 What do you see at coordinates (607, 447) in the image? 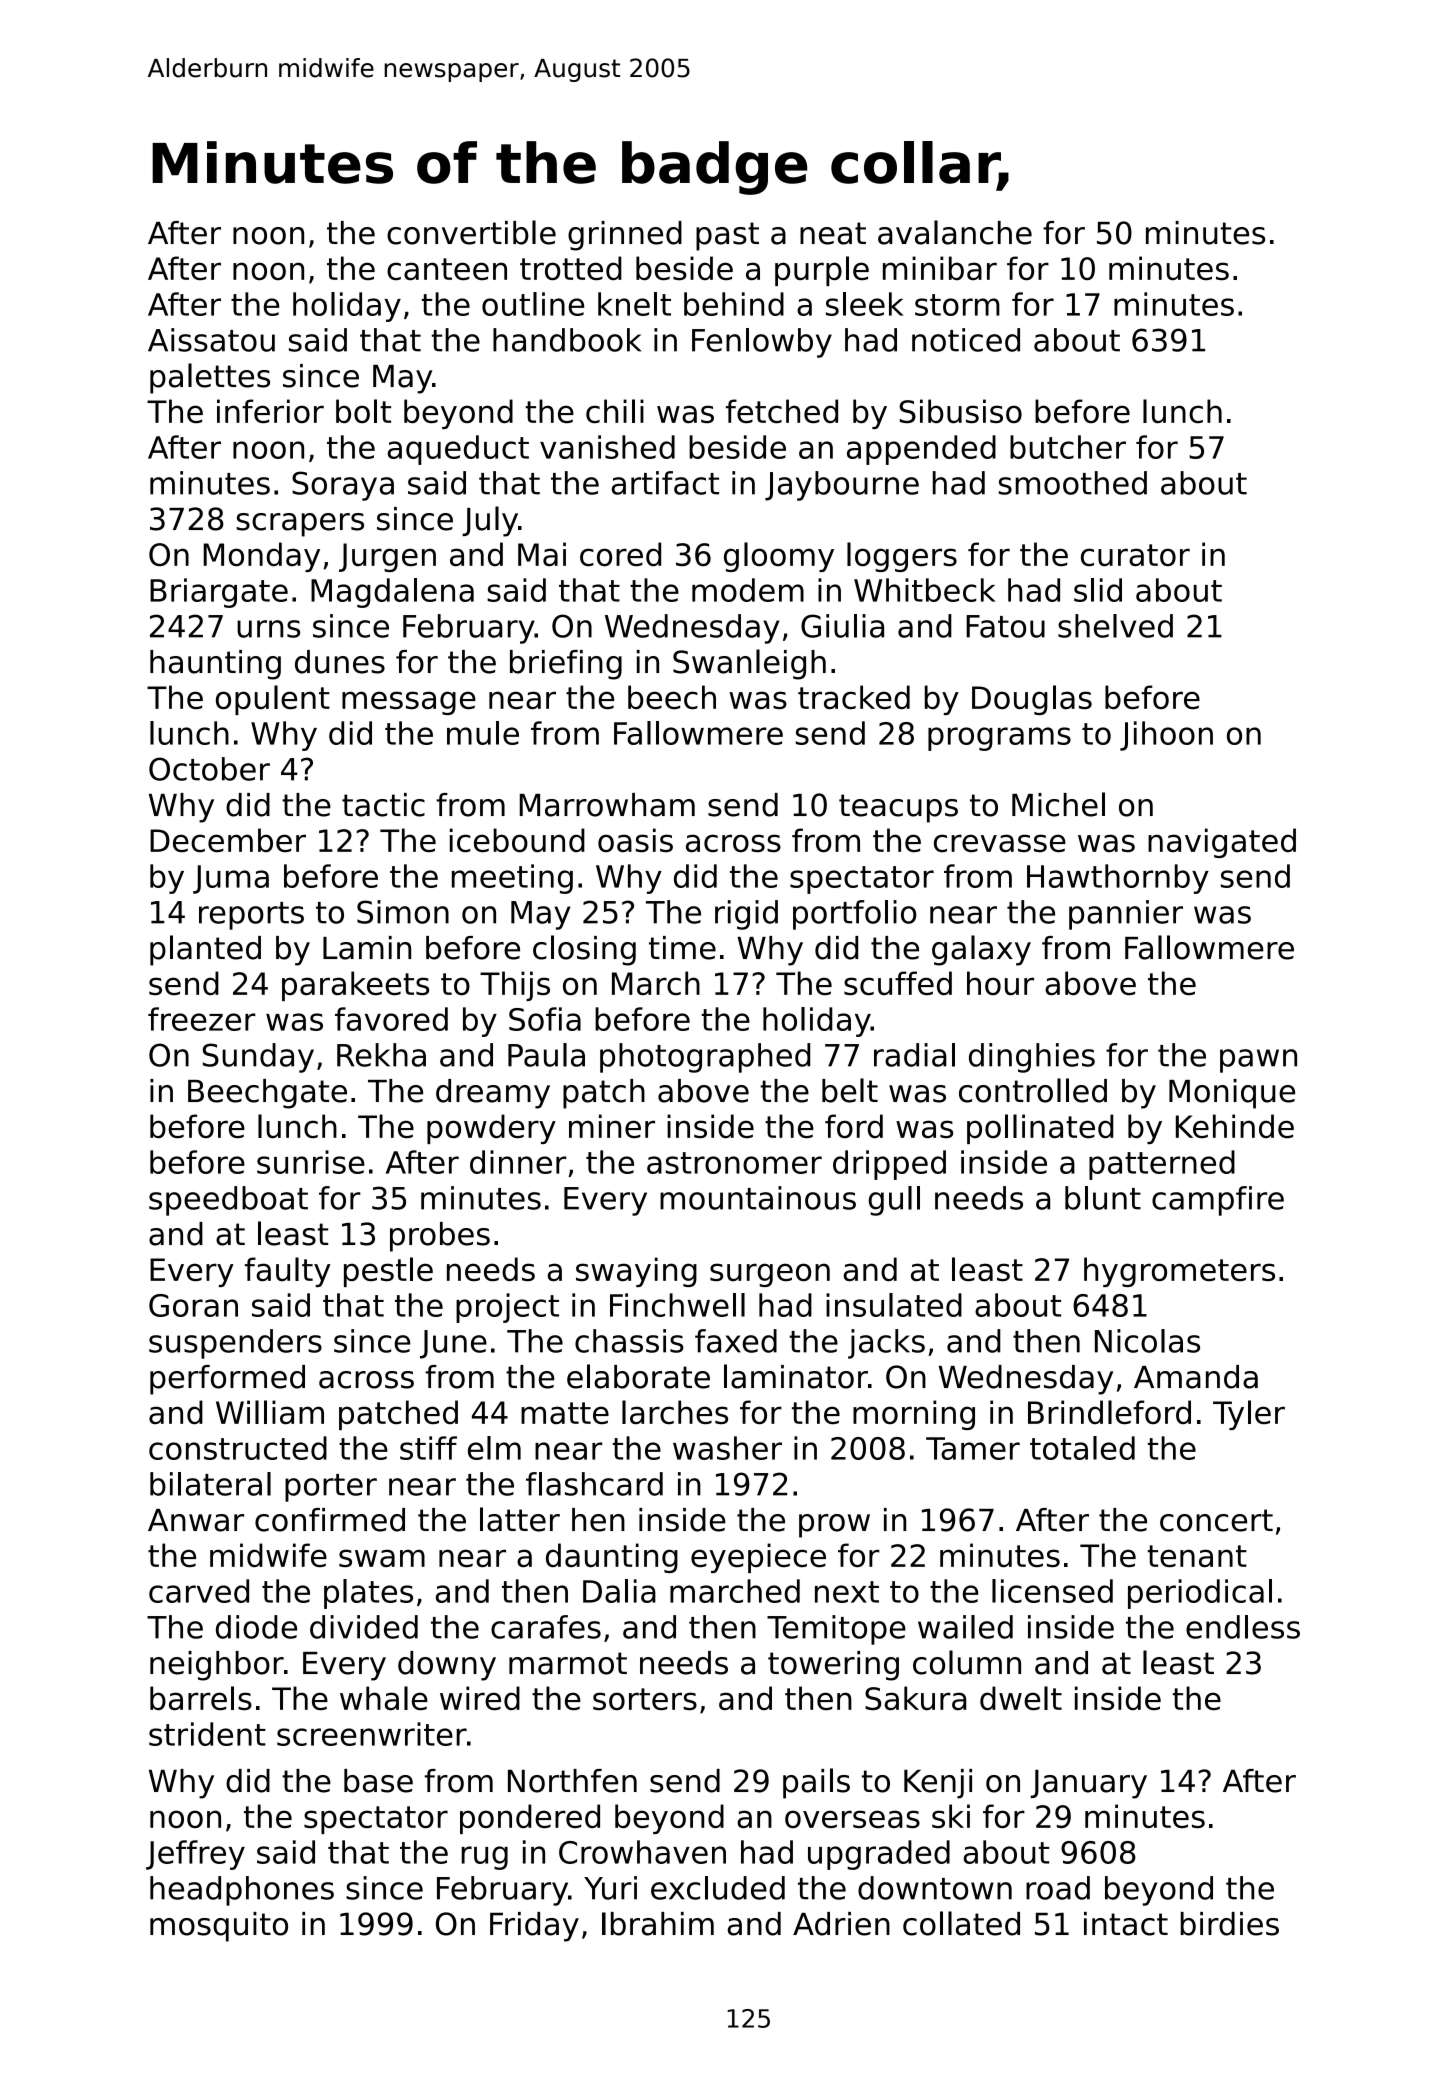
I see `vanished` at bounding box center [607, 447].
